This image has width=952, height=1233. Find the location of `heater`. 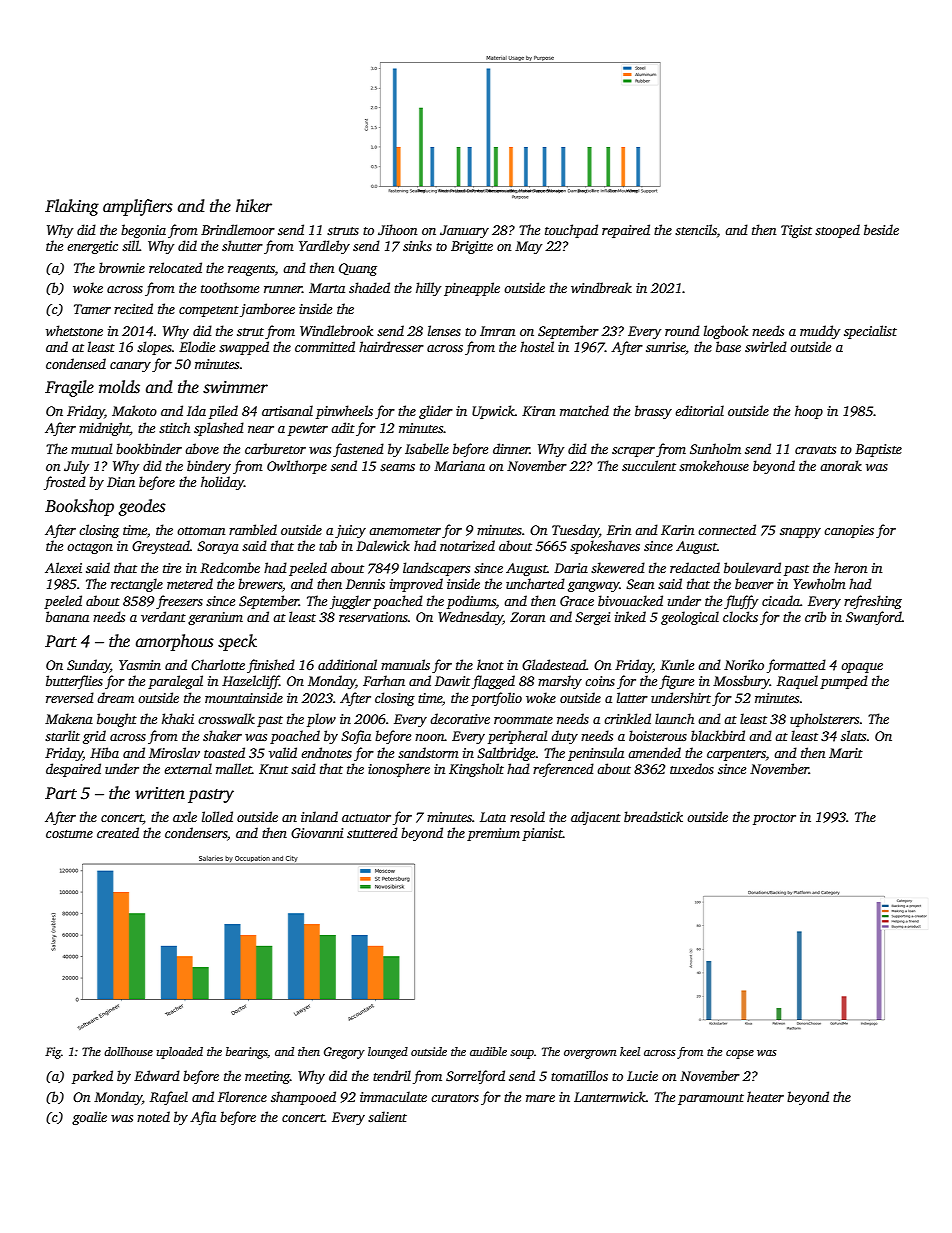

heater is located at coordinates (765, 1096).
